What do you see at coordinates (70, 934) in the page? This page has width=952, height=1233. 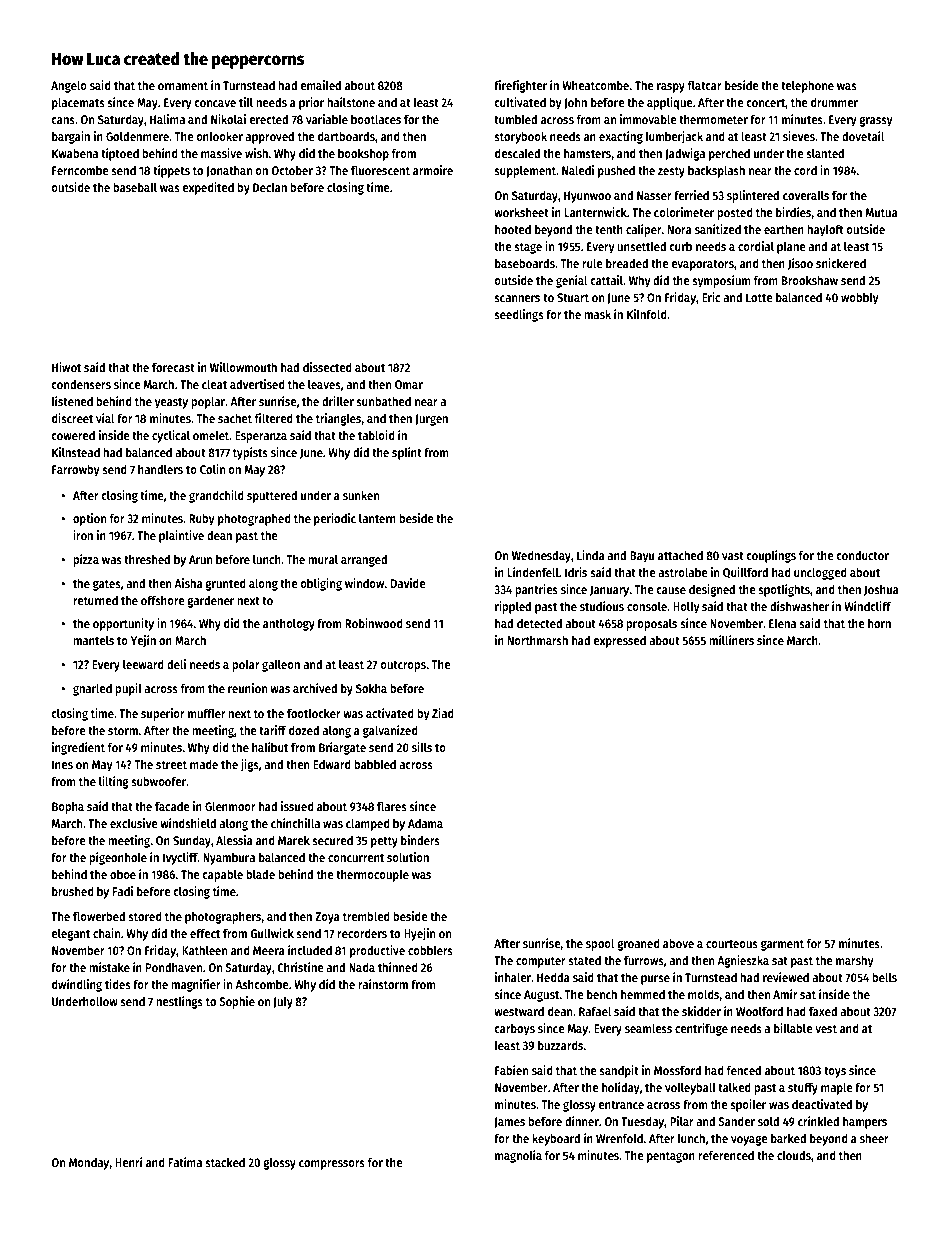 I see `elegant` at bounding box center [70, 934].
